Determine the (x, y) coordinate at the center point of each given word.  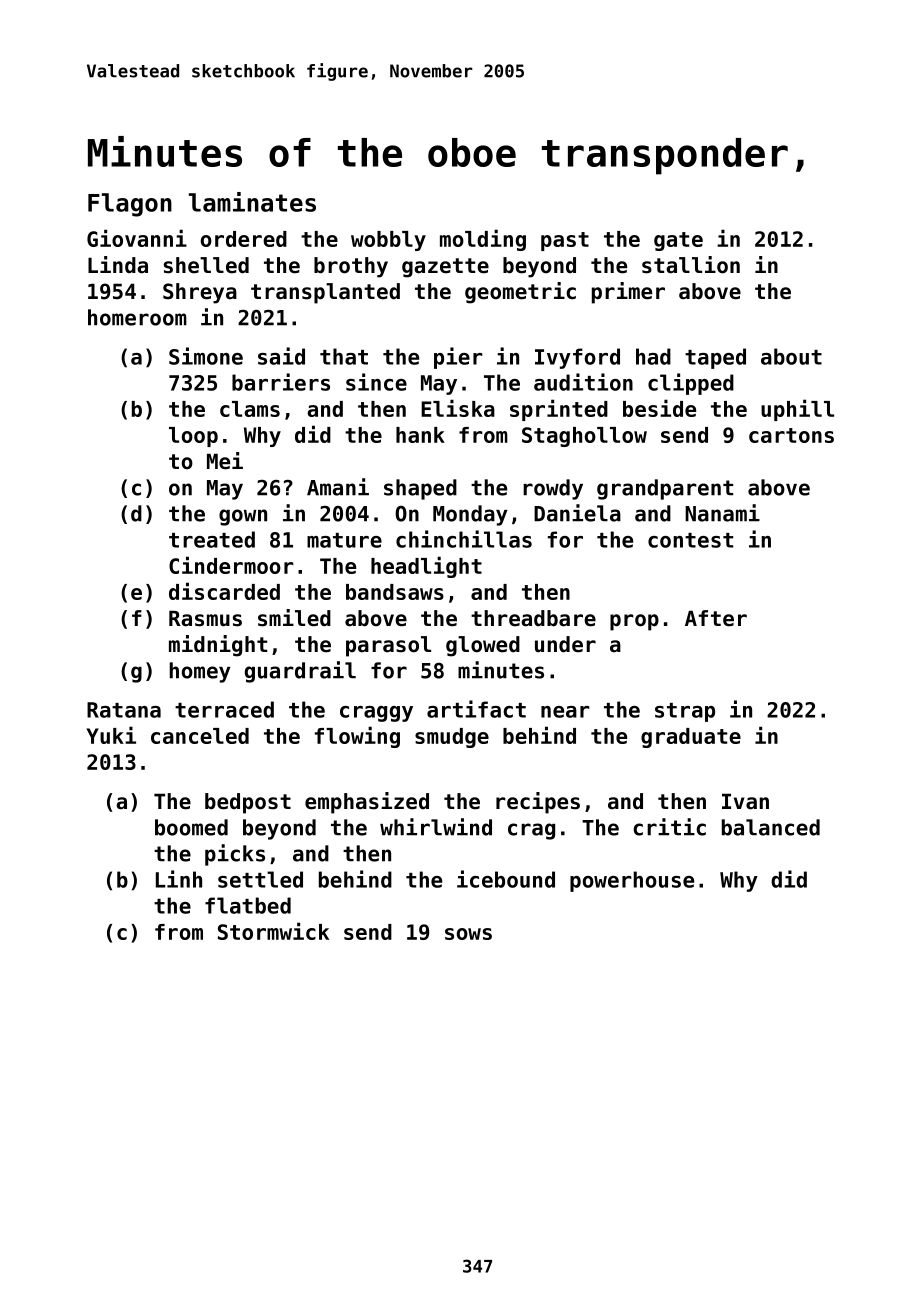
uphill (797, 410)
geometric (520, 293)
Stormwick (273, 931)
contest (690, 540)
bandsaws (395, 592)
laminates (252, 202)
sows (468, 934)
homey (200, 672)
